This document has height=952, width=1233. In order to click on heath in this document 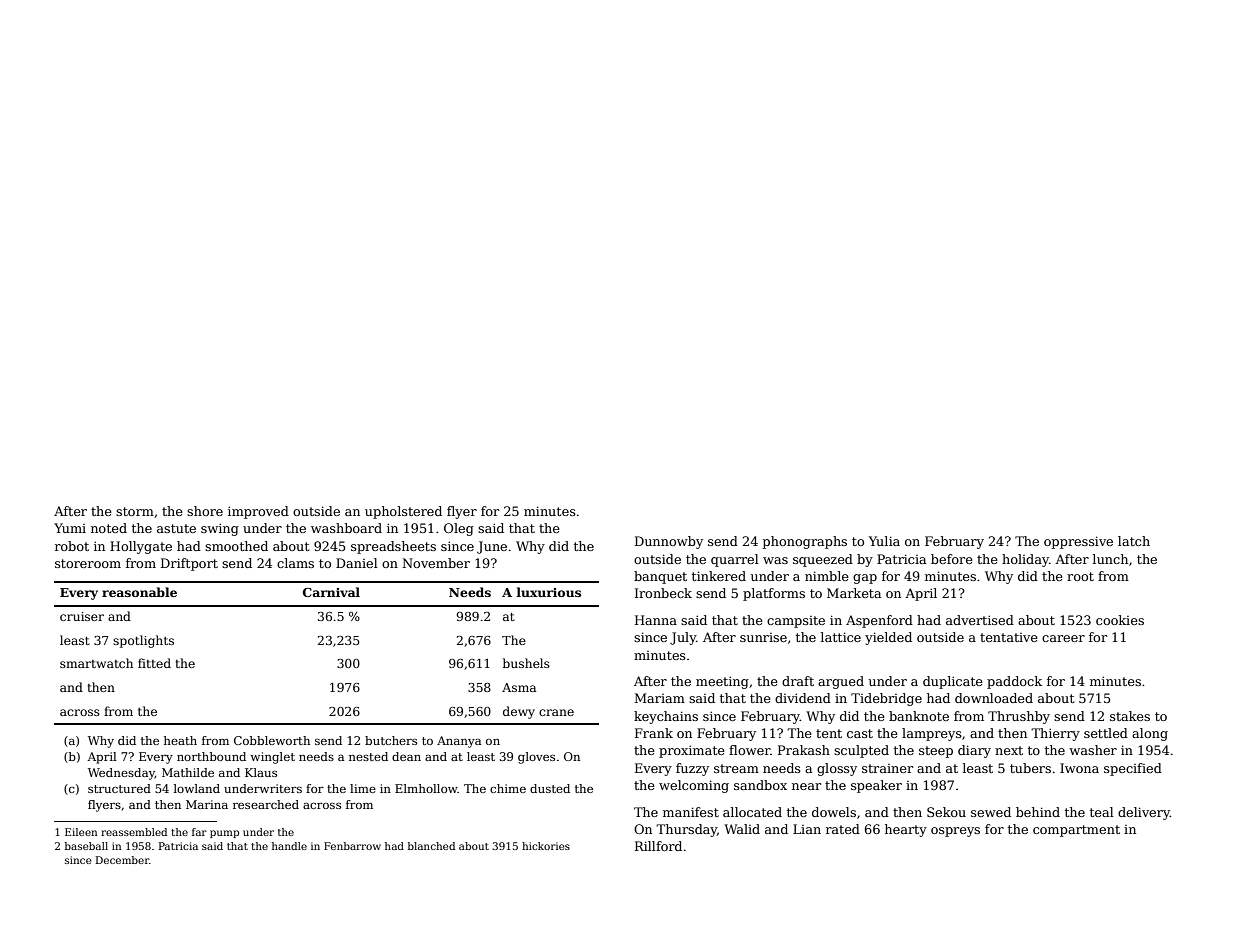, I will do `click(180, 740)`.
